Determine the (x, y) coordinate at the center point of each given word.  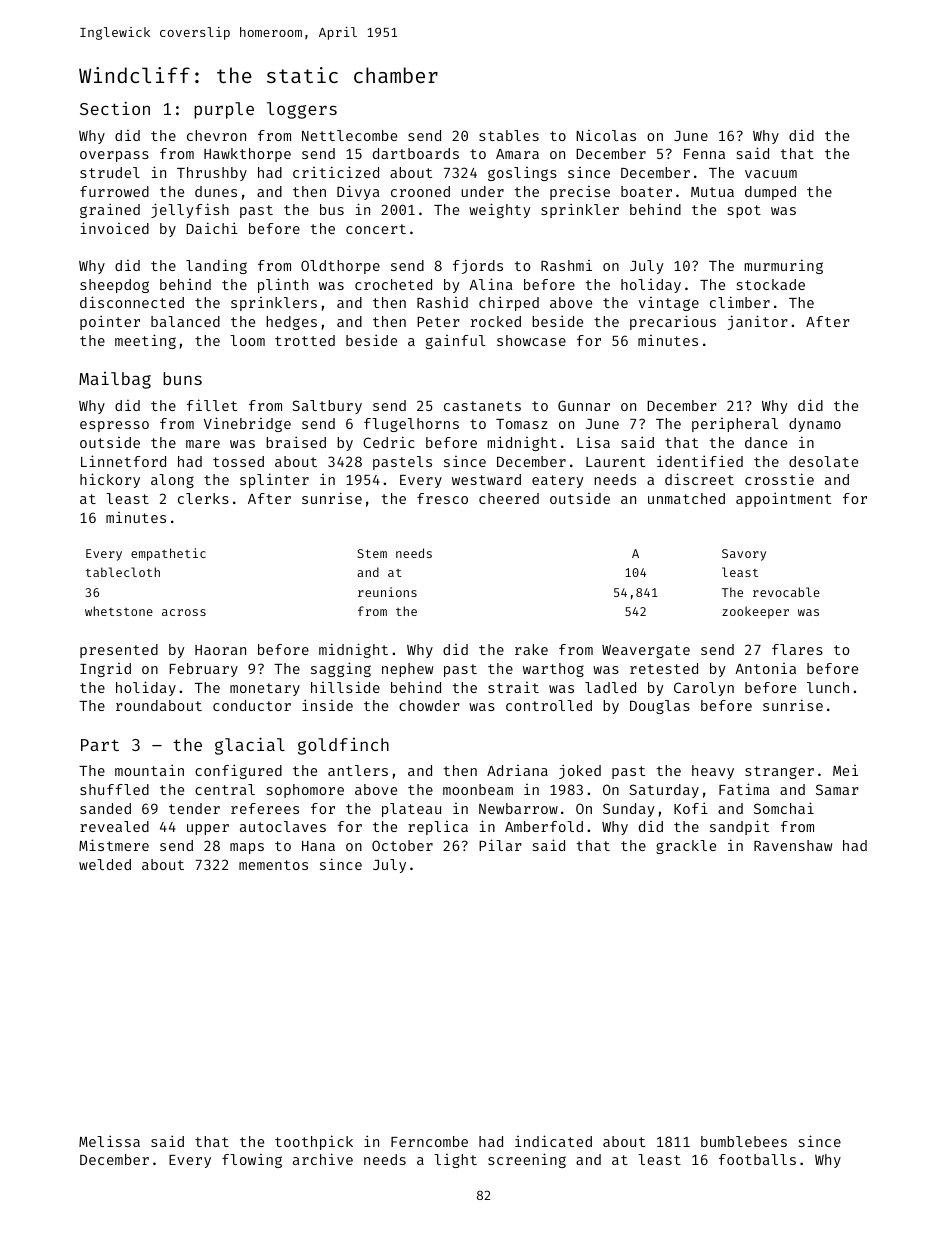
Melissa (109, 1141)
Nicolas (606, 135)
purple (224, 110)
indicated (553, 1141)
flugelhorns (411, 425)
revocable (786, 592)
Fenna (704, 154)
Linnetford (123, 461)
